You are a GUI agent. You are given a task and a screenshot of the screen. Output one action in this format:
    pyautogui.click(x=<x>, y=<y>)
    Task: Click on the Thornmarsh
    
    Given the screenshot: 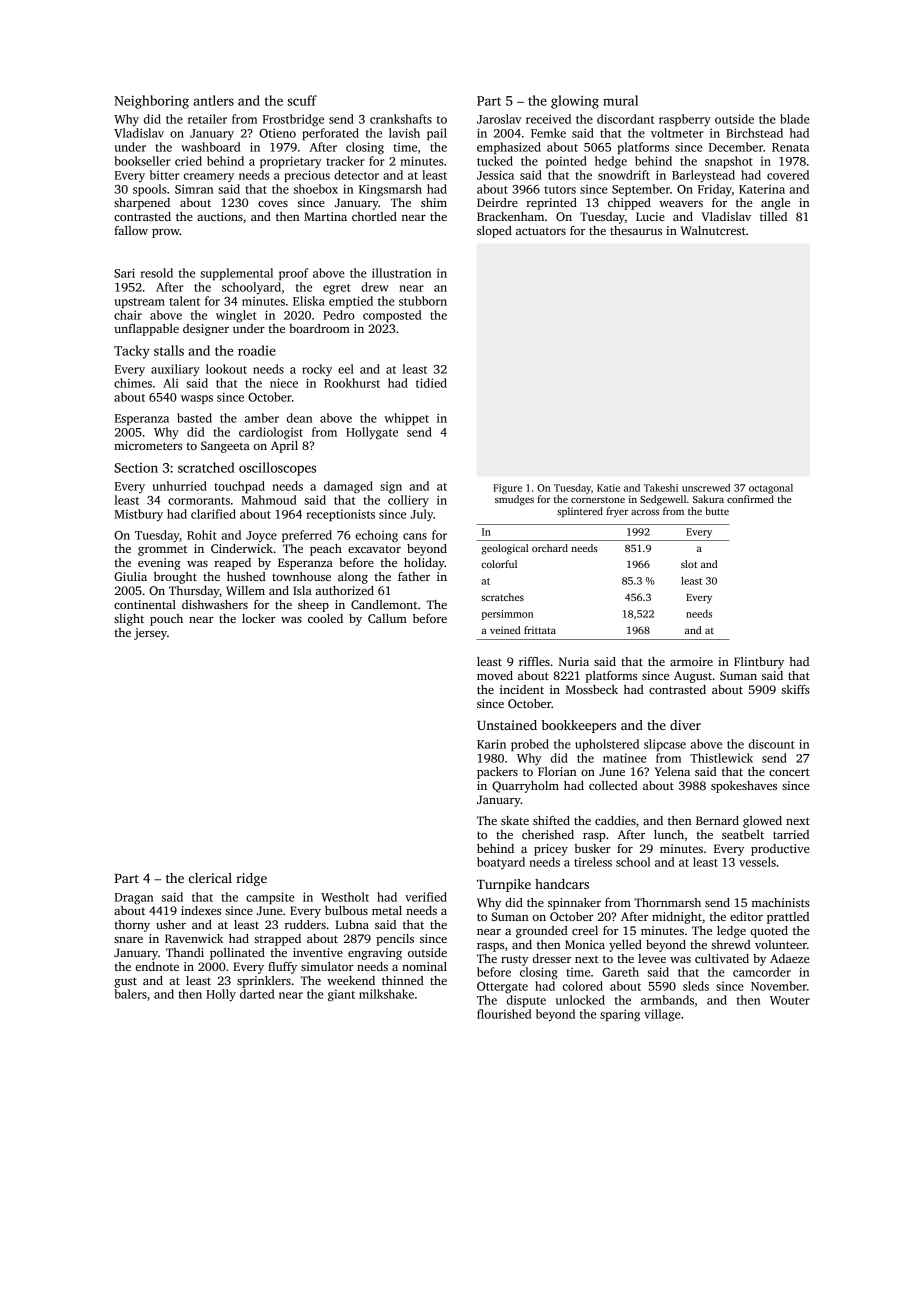 What is the action you would take?
    pyautogui.click(x=667, y=902)
